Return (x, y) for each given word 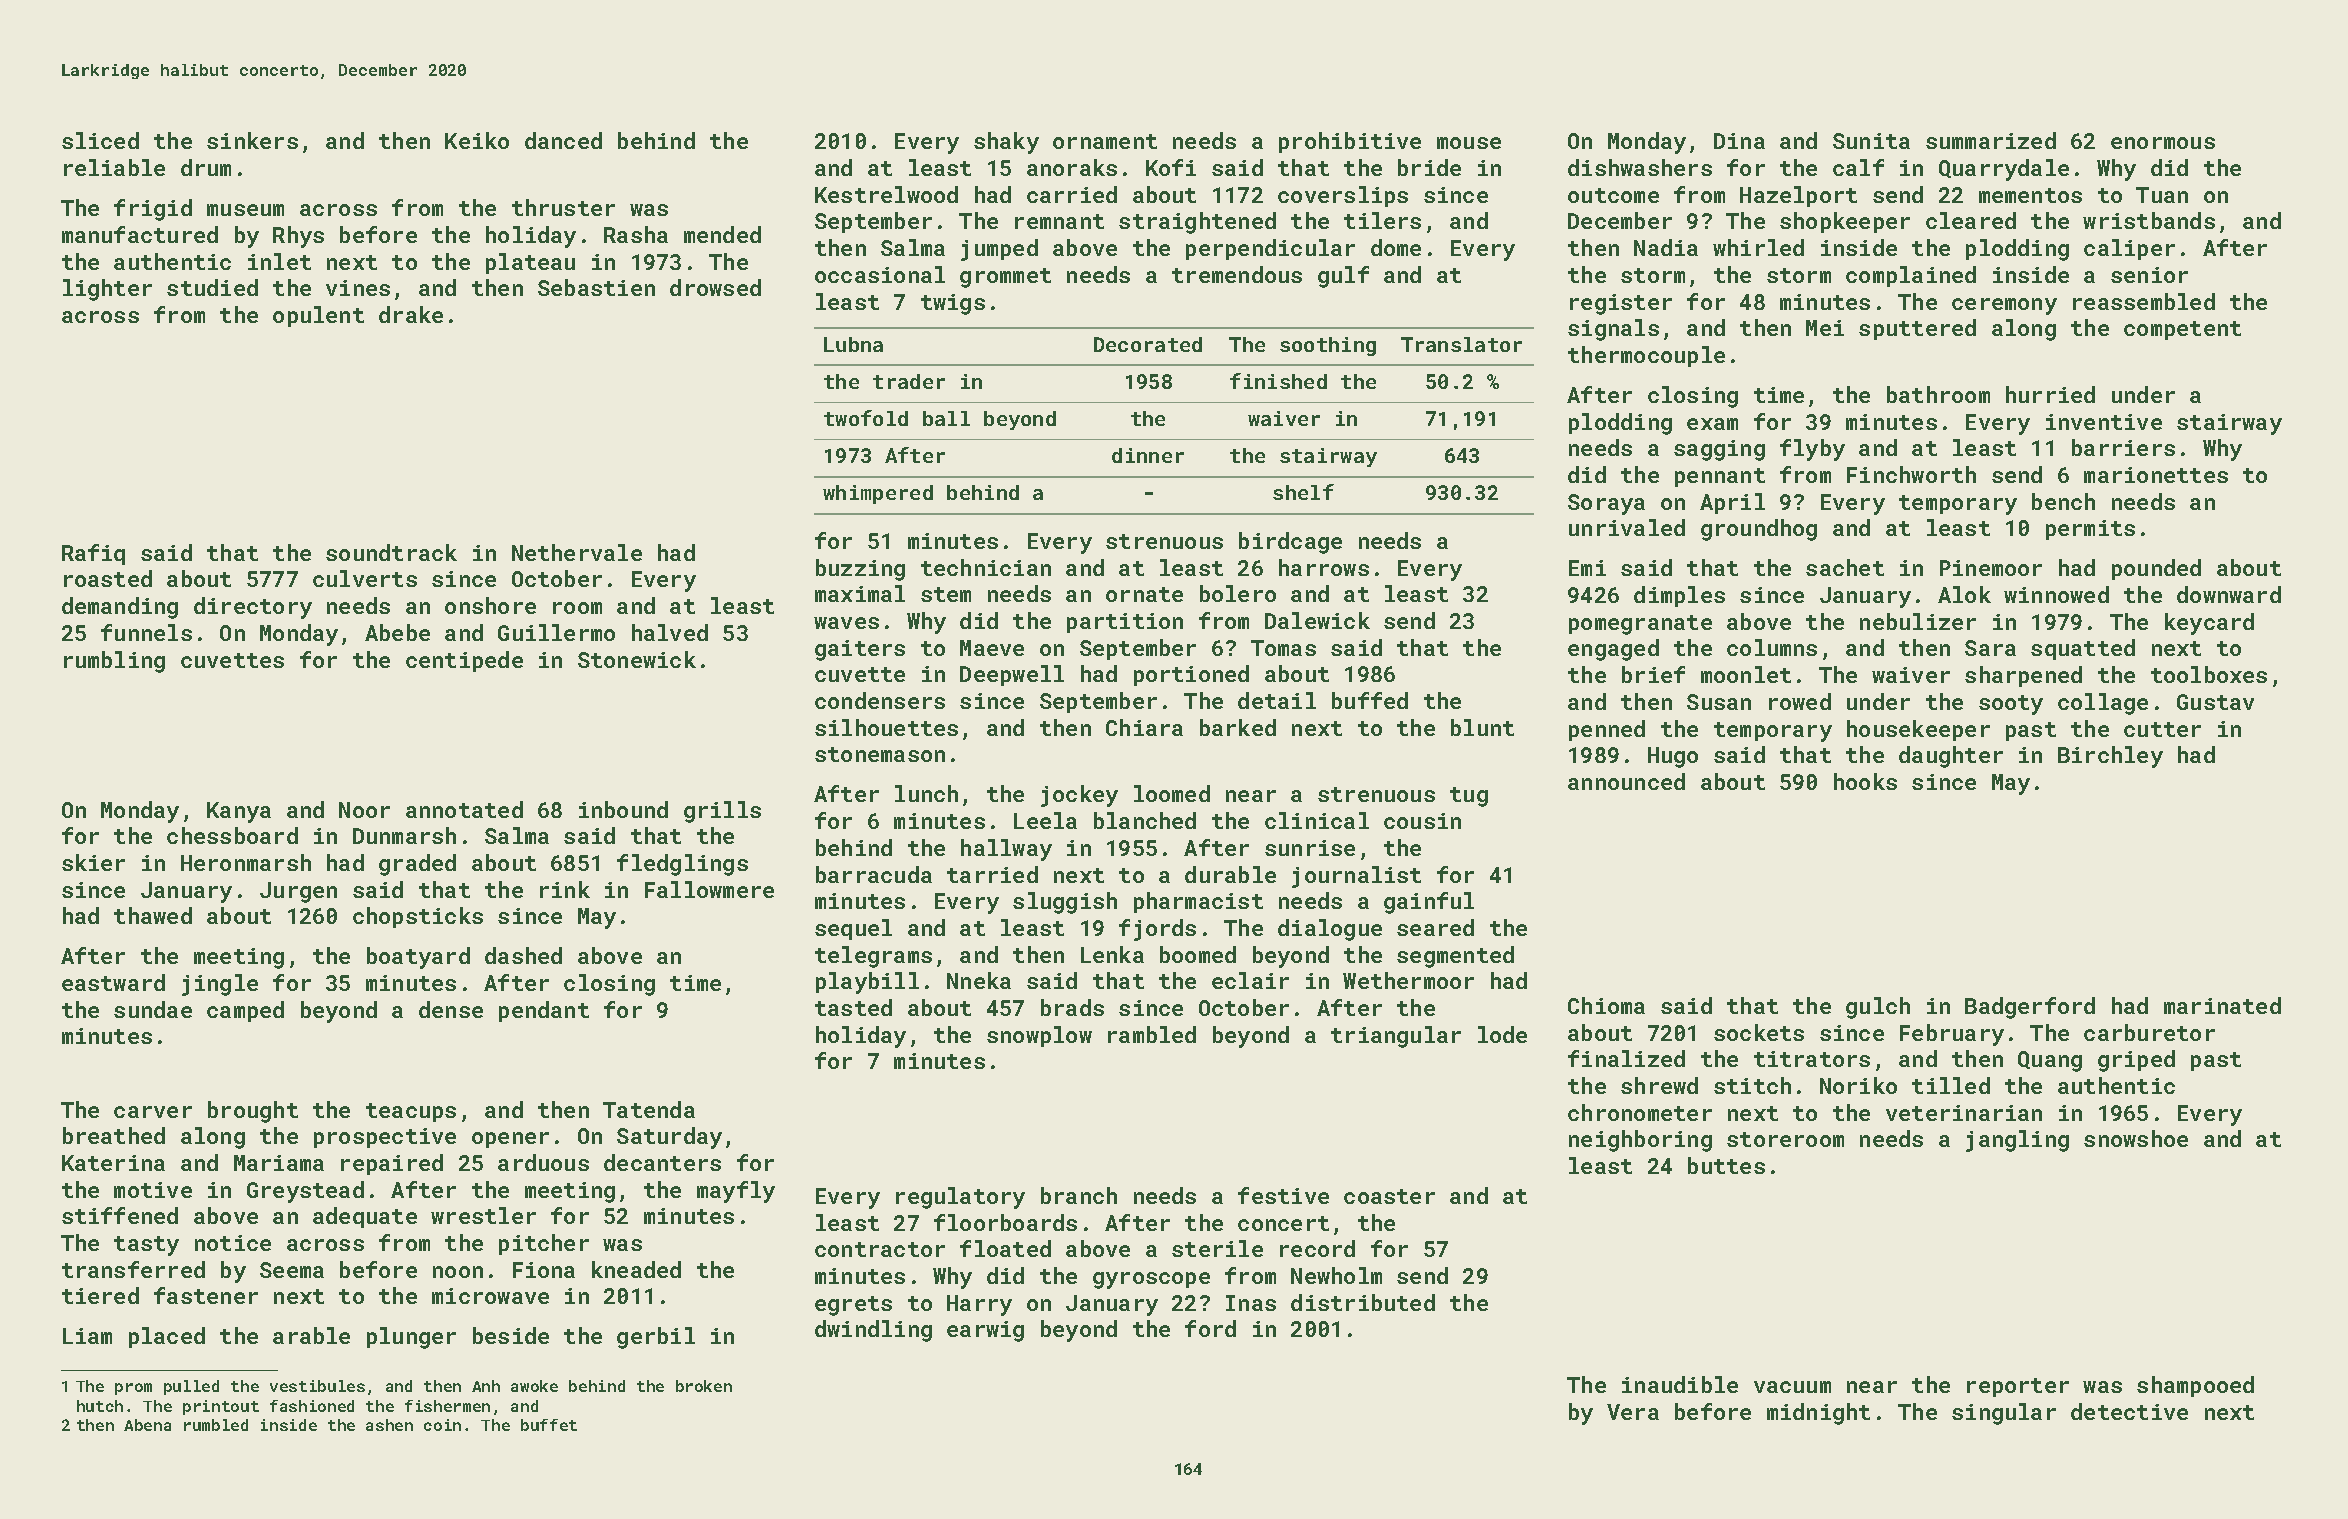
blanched (1145, 820)
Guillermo (556, 632)
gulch (1878, 1008)
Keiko (477, 140)
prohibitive (1350, 142)
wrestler (483, 1215)
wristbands (2149, 220)
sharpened (2023, 676)
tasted (853, 1007)
